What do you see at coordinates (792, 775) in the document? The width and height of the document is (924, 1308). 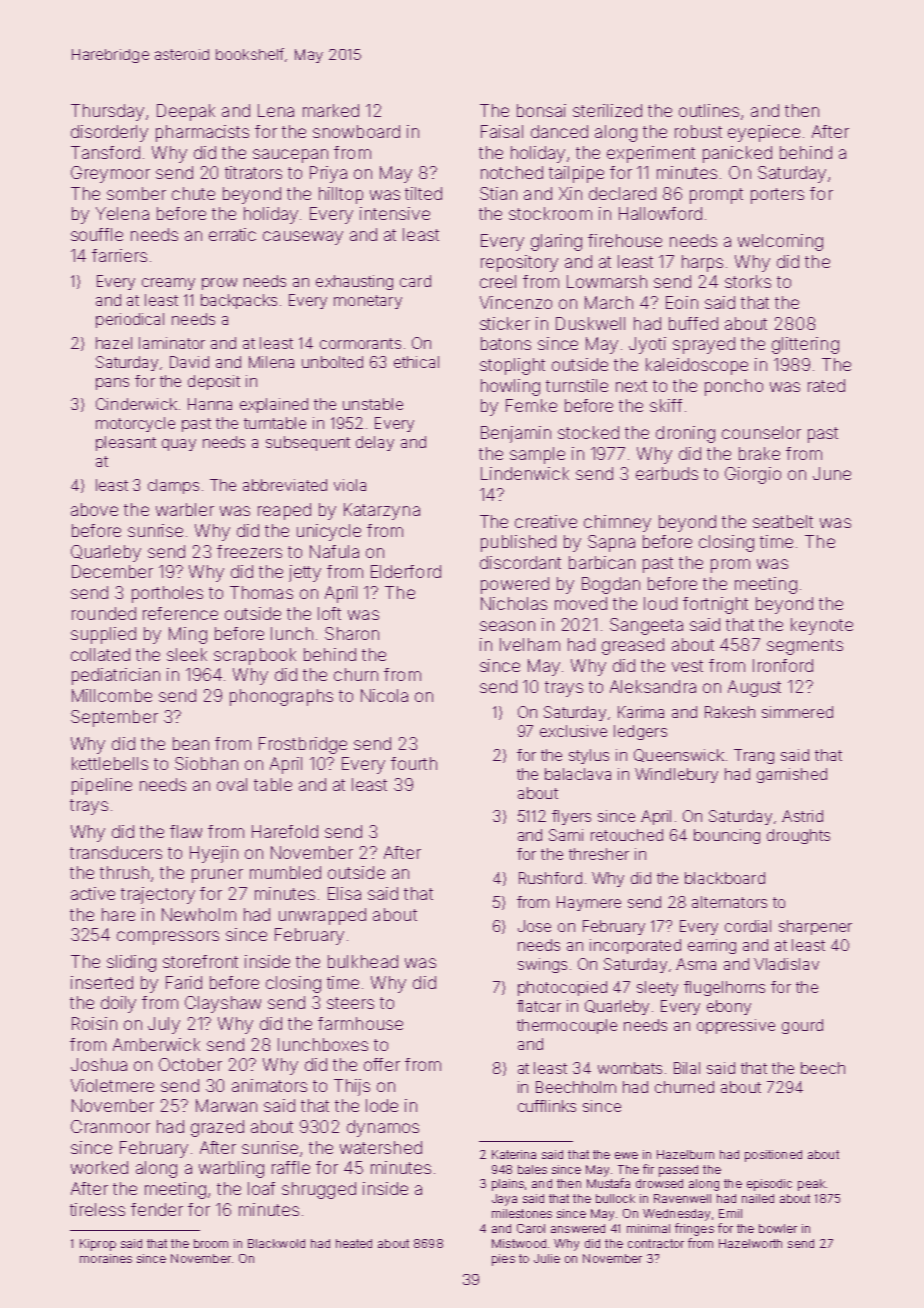 I see `garnished` at bounding box center [792, 775].
